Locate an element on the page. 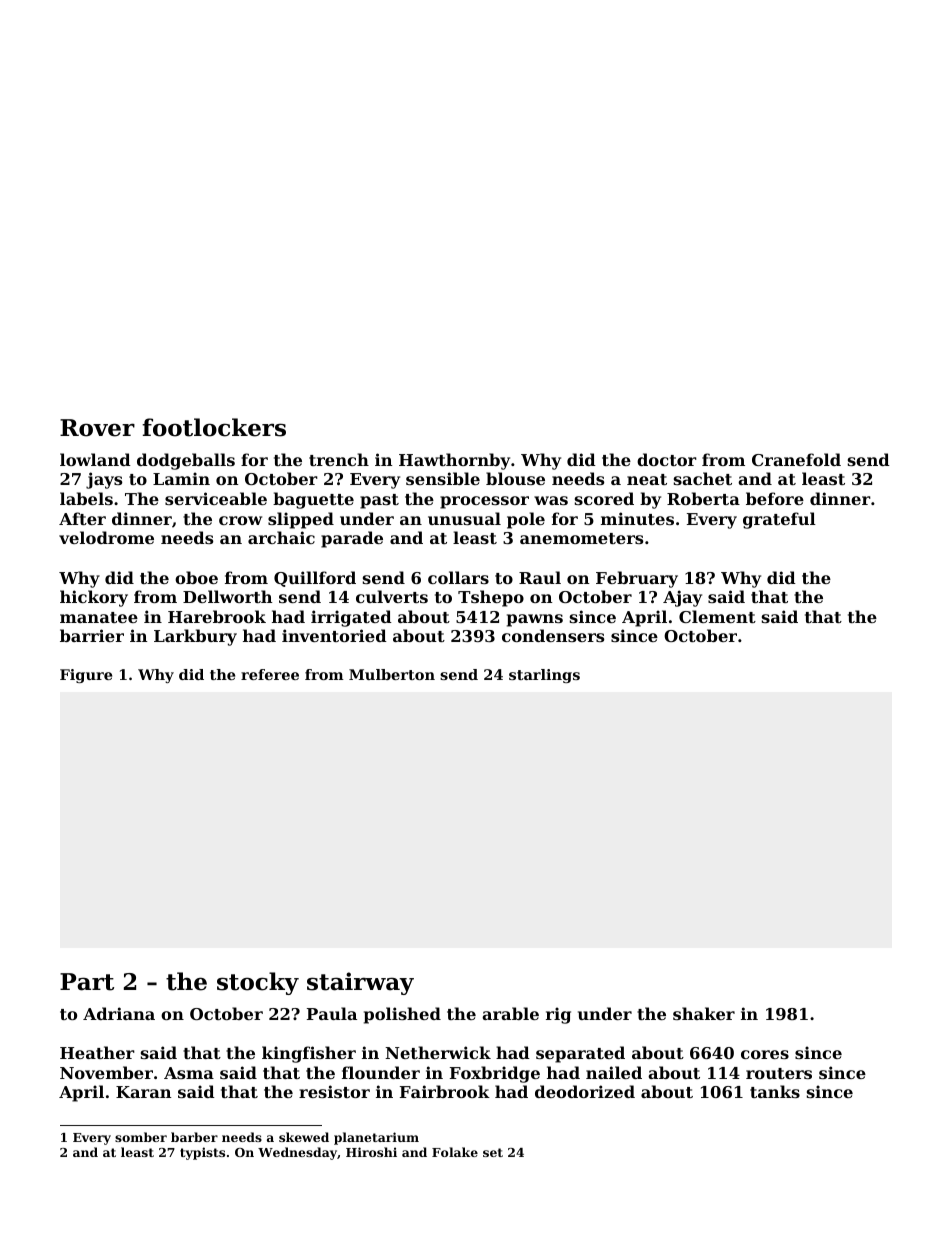  shaker is located at coordinates (704, 1013).
